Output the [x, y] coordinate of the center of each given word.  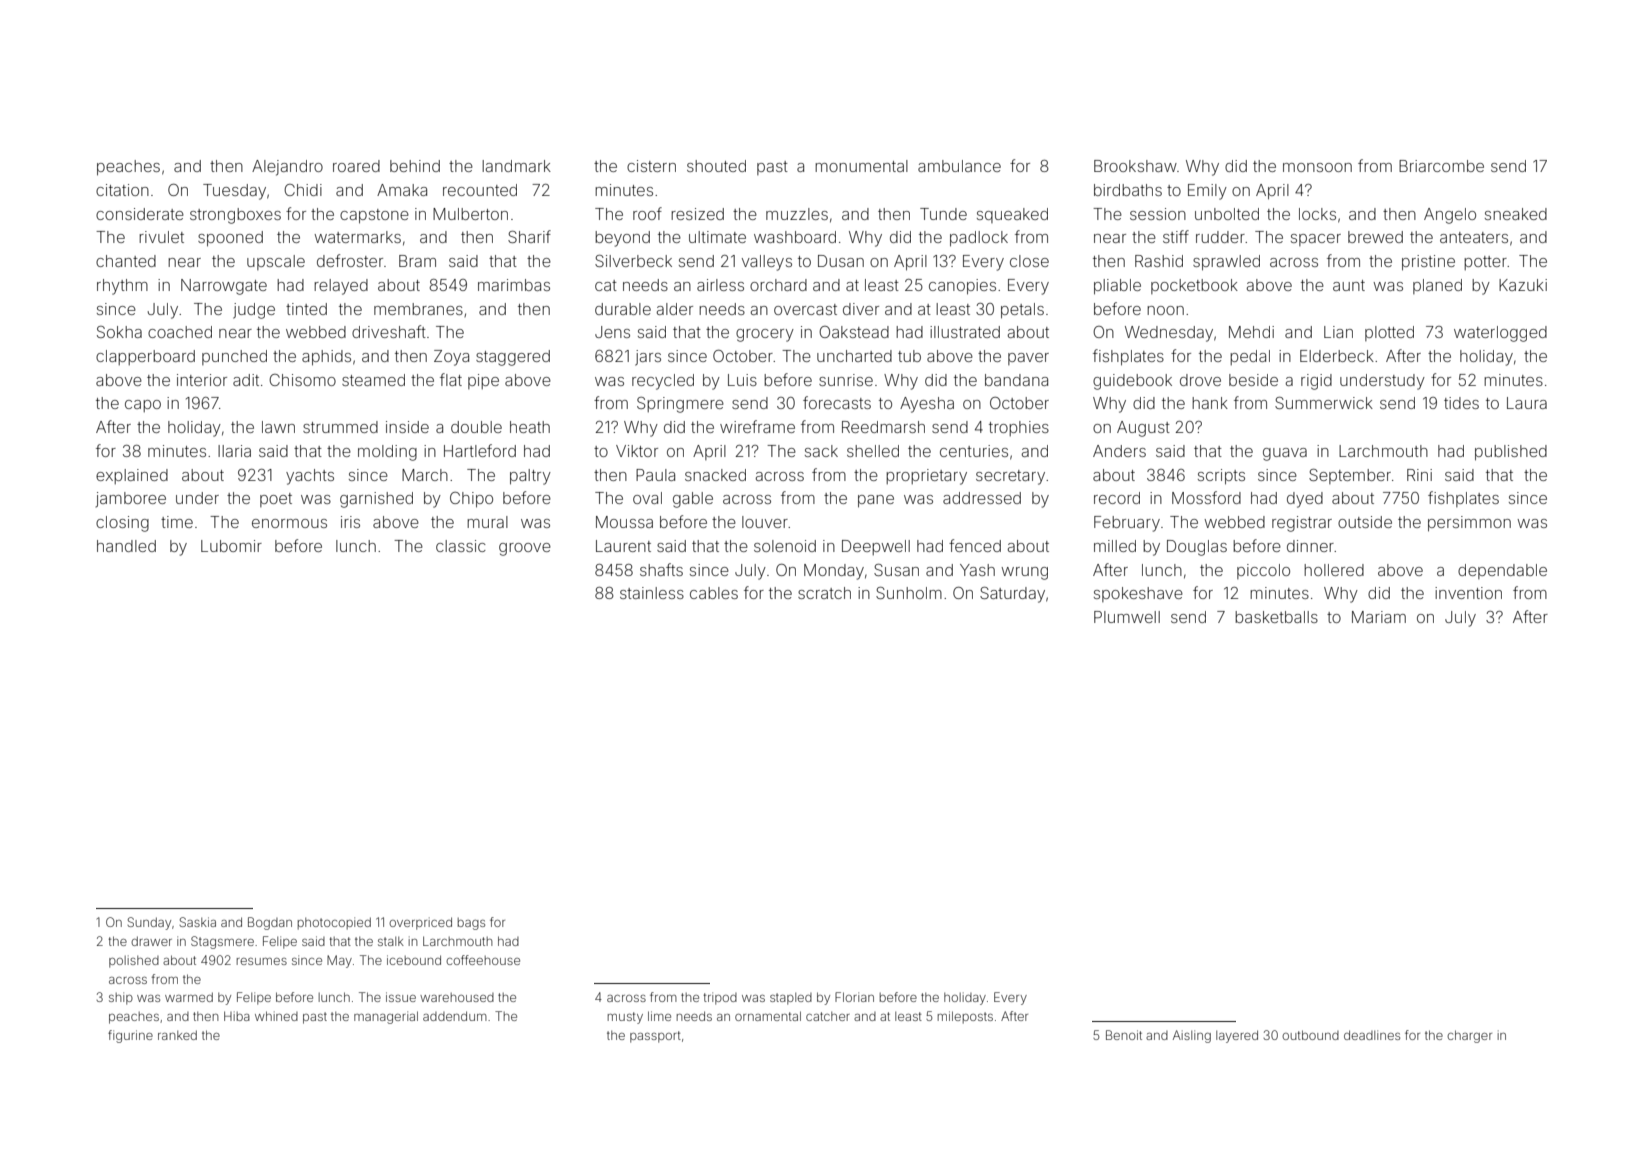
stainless [652, 593]
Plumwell [1127, 617]
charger [1469, 1036]
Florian [854, 997]
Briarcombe [1441, 166]
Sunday [149, 923]
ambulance [959, 166]
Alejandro [287, 168]
